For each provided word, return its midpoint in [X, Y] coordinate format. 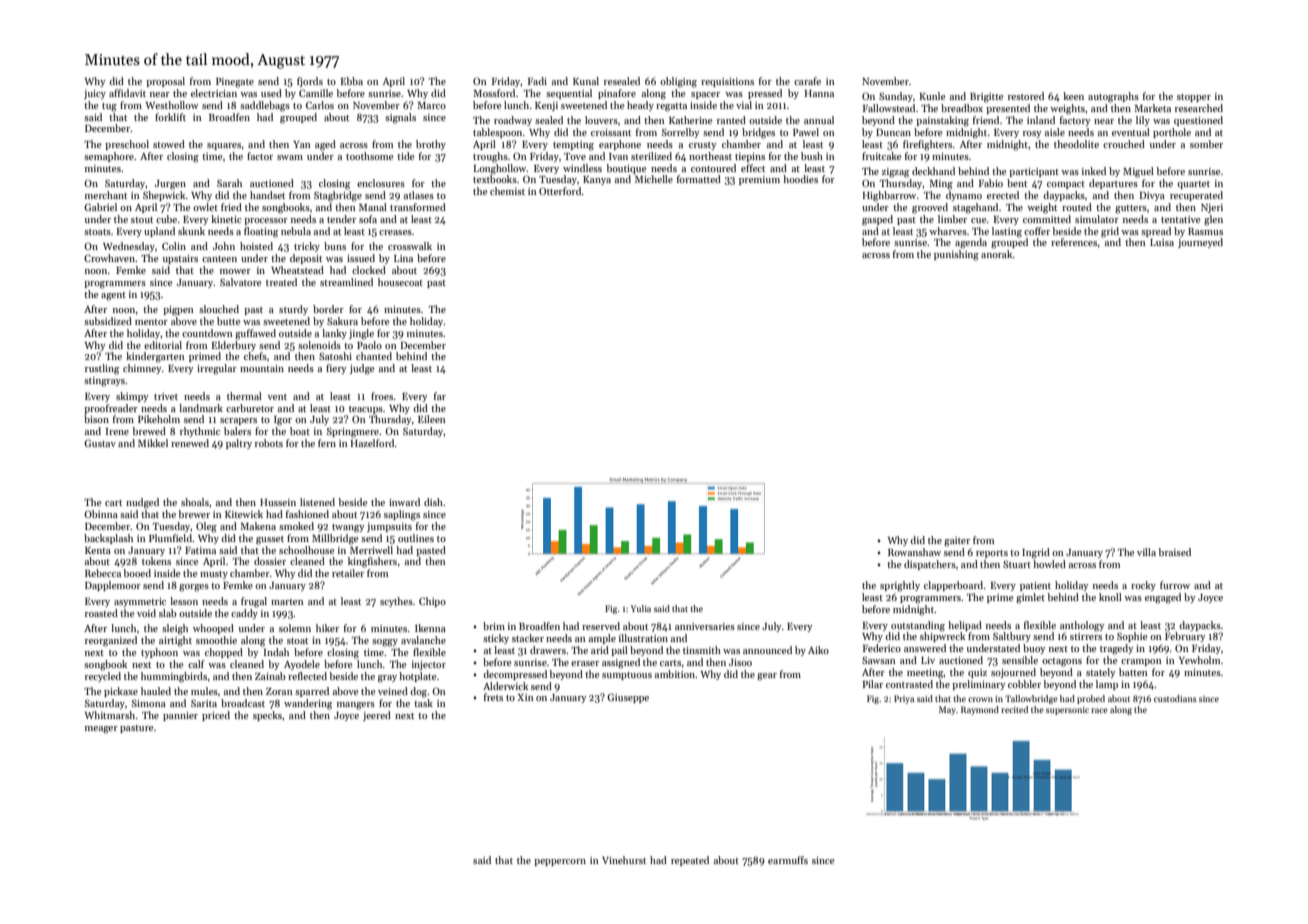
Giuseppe [628, 698]
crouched [1124, 144]
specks [267, 716]
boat [300, 431]
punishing [956, 255]
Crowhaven [109, 258]
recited [1014, 709]
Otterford [560, 191]
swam [290, 157]
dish [433, 502]
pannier [180, 716]
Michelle [654, 179]
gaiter [957, 542]
